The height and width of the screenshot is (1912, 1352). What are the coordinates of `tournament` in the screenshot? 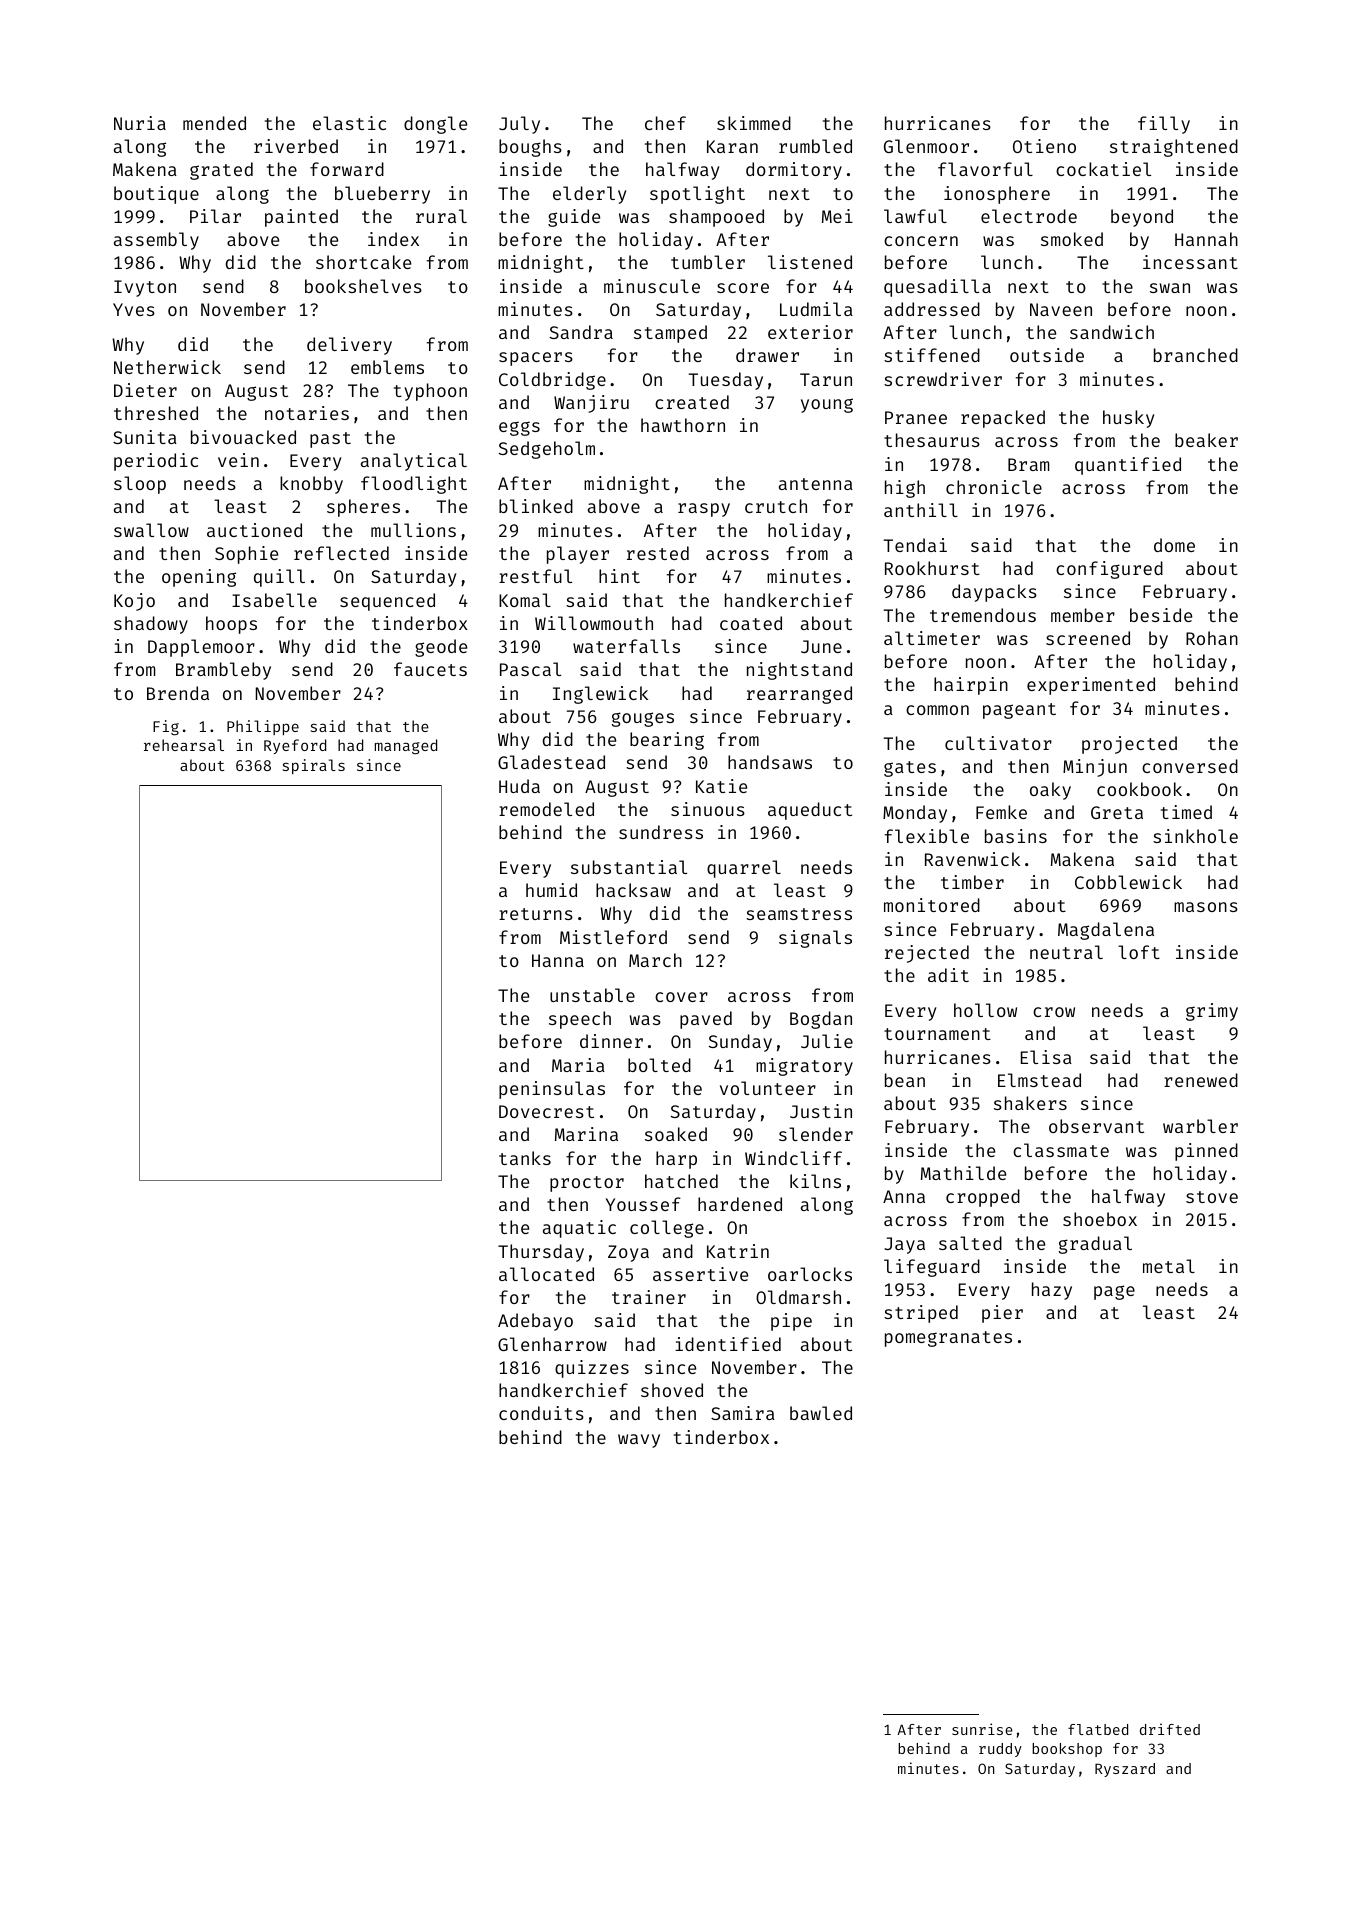 It's located at (937, 1034).
